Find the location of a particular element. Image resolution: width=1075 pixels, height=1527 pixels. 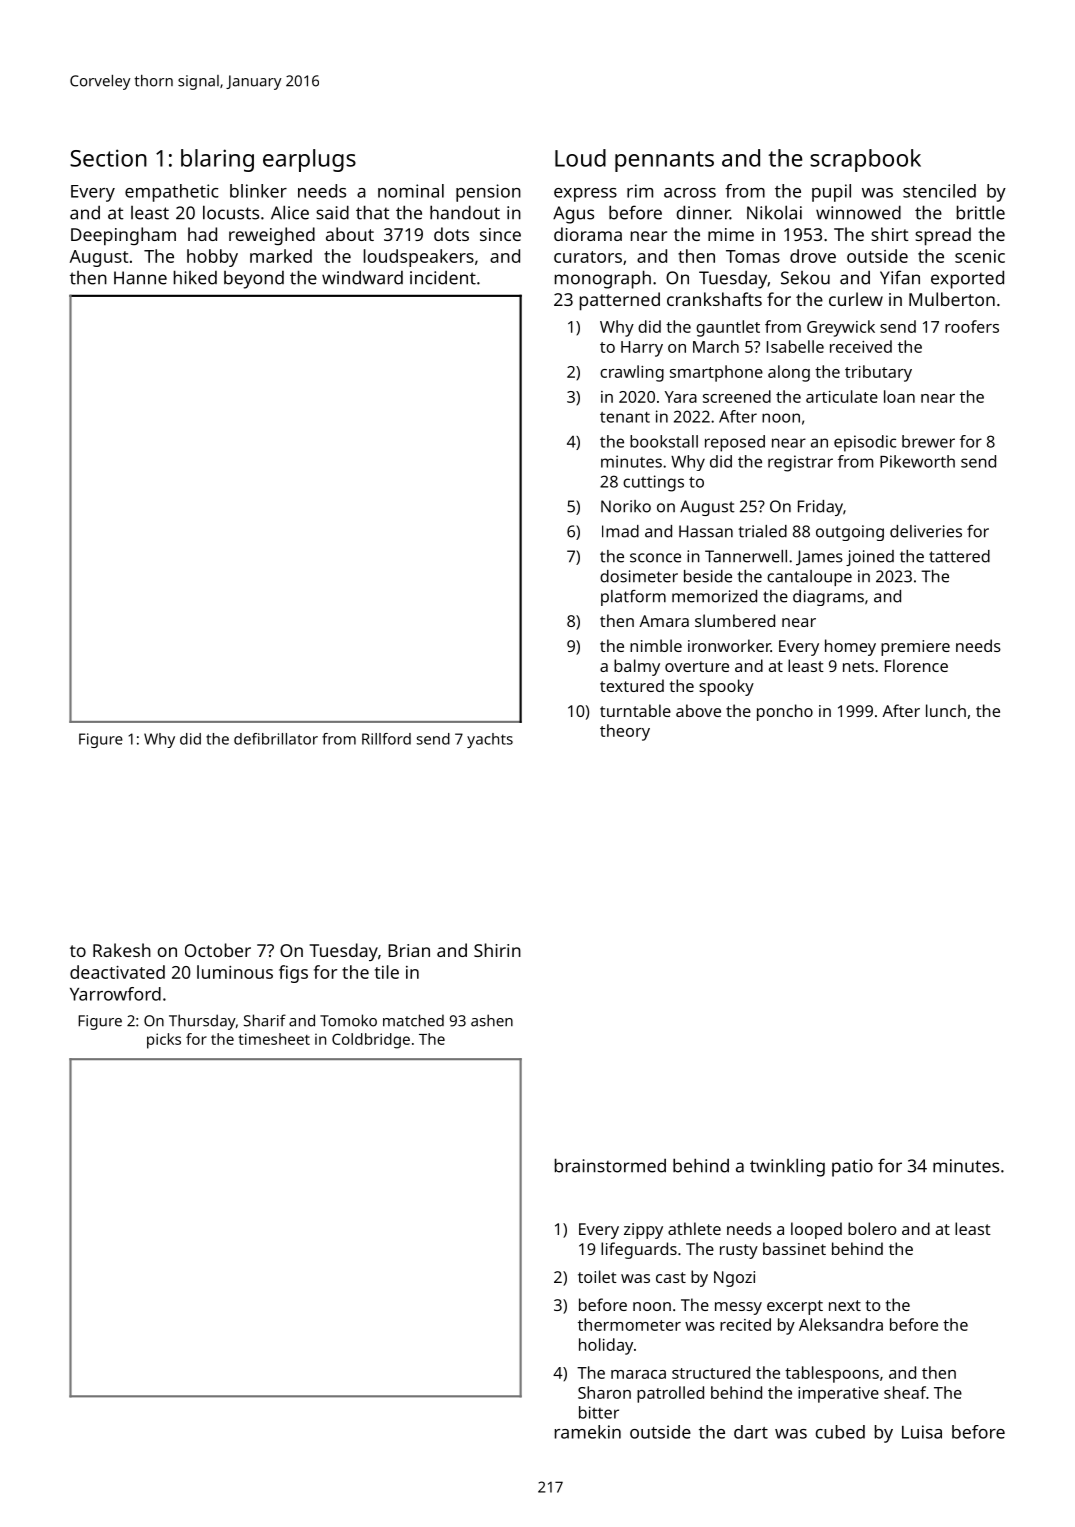

patio is located at coordinates (852, 1168).
